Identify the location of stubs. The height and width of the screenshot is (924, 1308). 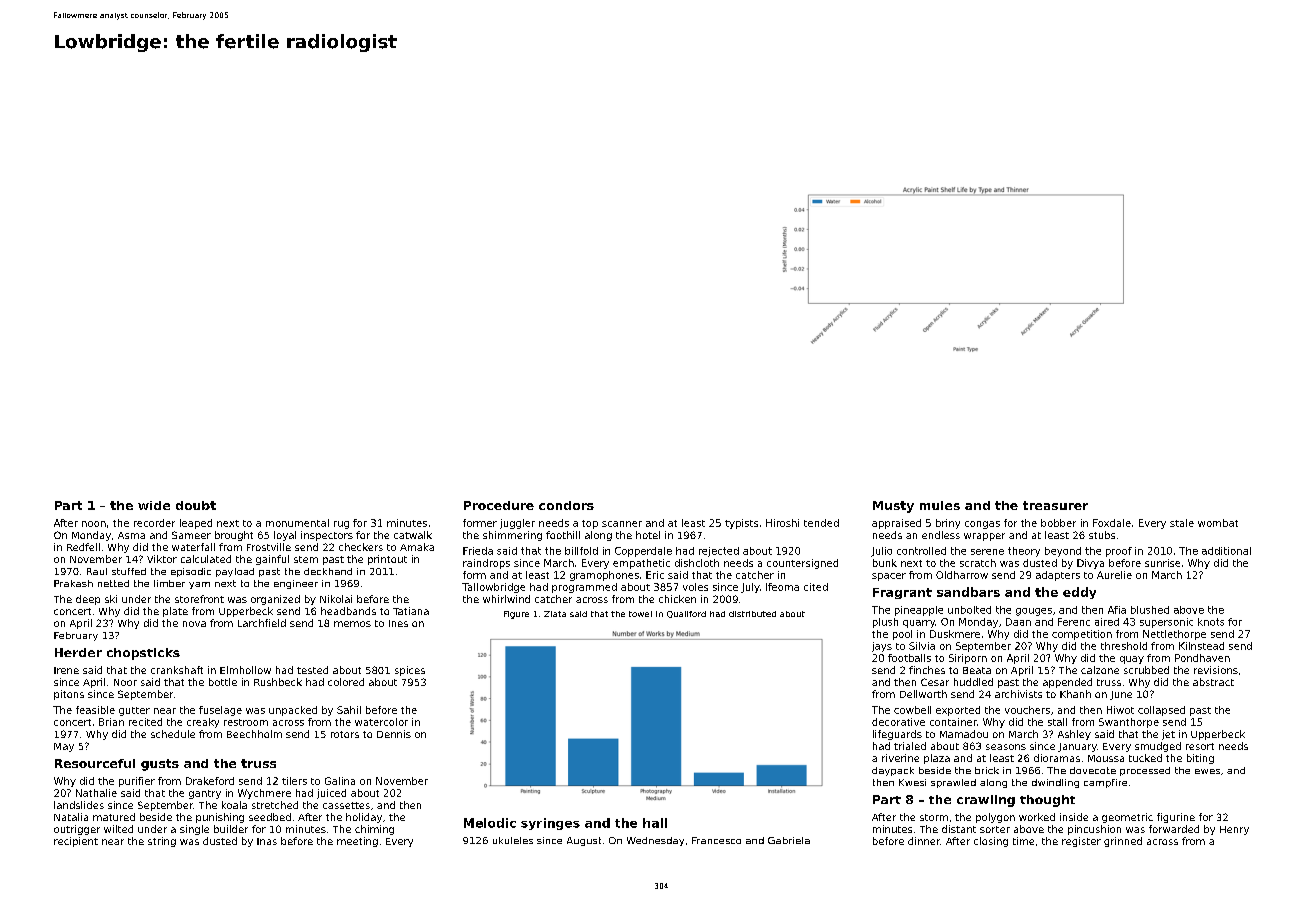
(1102, 535).
